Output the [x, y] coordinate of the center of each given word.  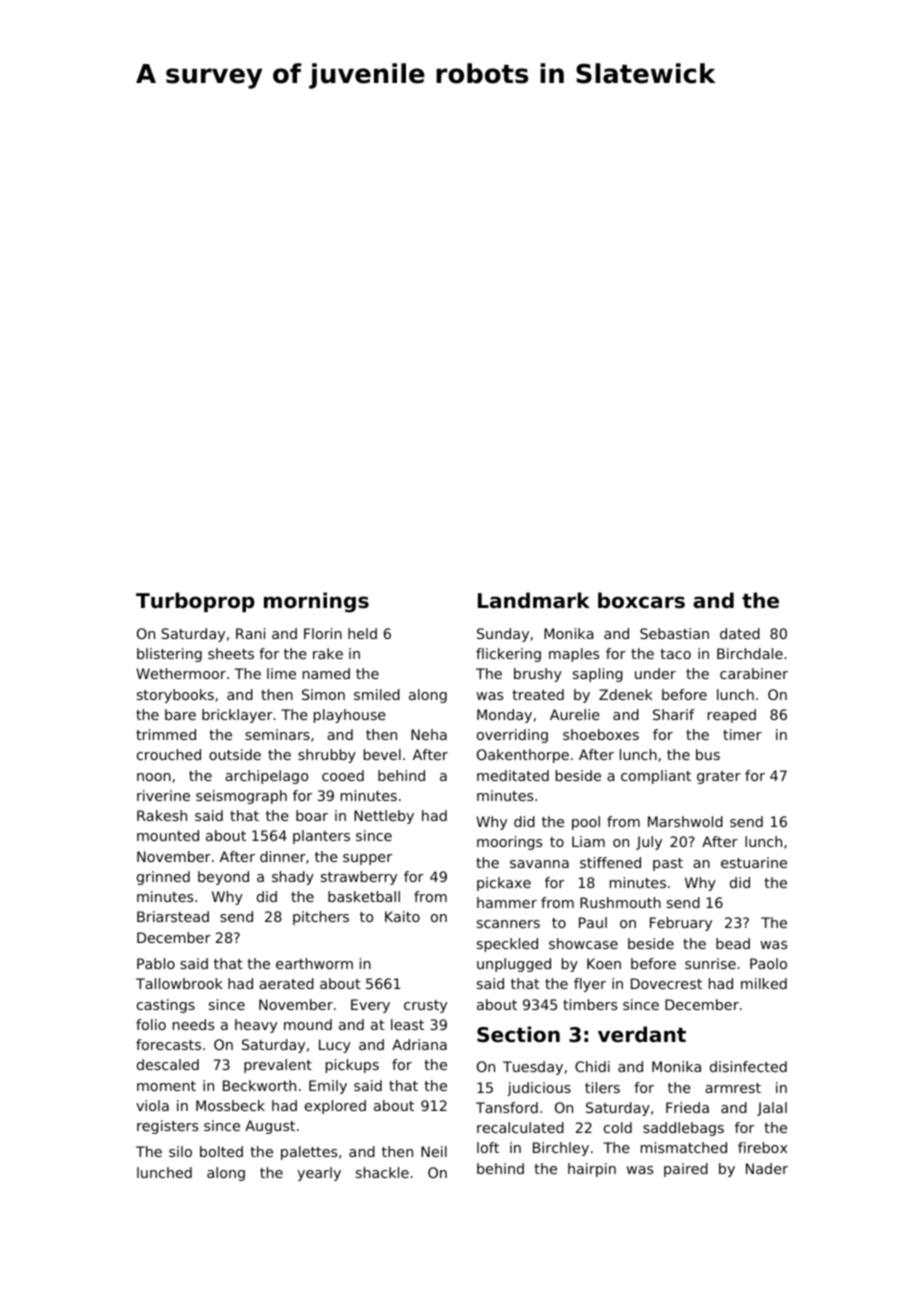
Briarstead [173, 916]
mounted [168, 835]
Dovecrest [666, 983]
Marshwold [685, 821]
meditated [513, 775]
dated [740, 633]
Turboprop [195, 602]
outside [235, 754]
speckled [507, 945]
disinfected [748, 1066]
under [655, 673]
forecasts [168, 1044]
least [407, 1024]
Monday [504, 716]
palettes [309, 1153]
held [362, 633]
